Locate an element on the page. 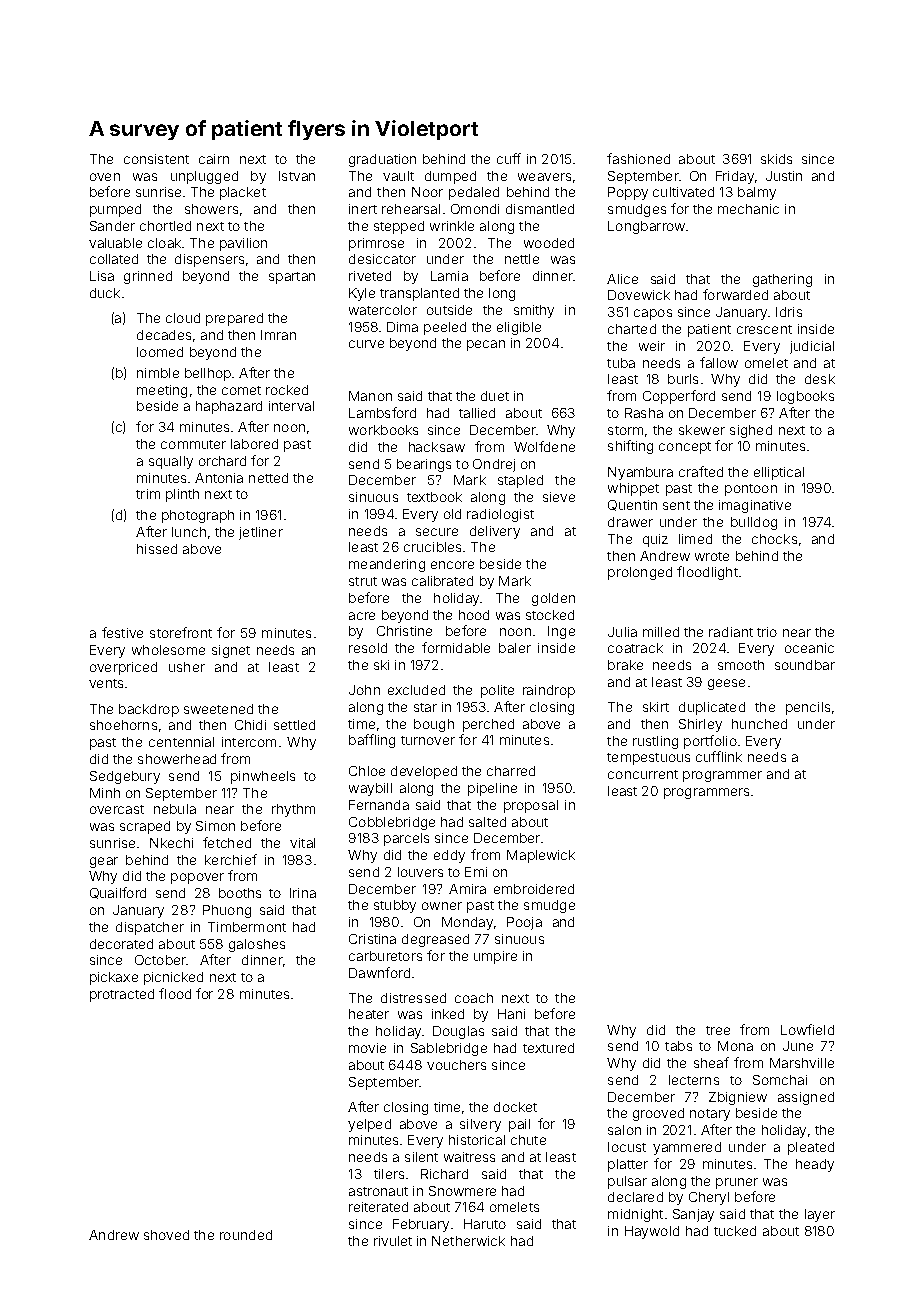  stocked is located at coordinates (550, 615).
